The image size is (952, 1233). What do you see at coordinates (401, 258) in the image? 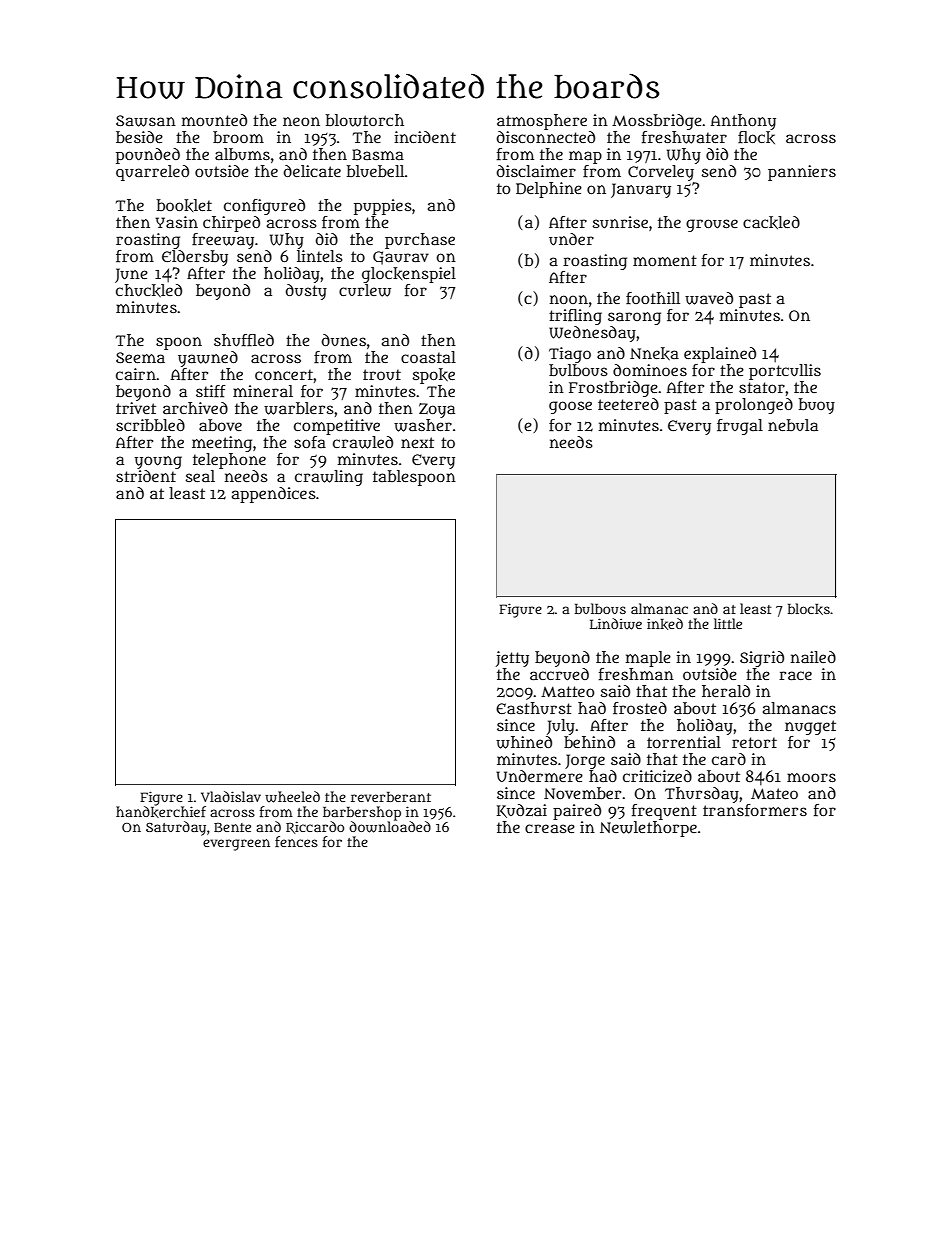
I see `Gaurav` at bounding box center [401, 258].
